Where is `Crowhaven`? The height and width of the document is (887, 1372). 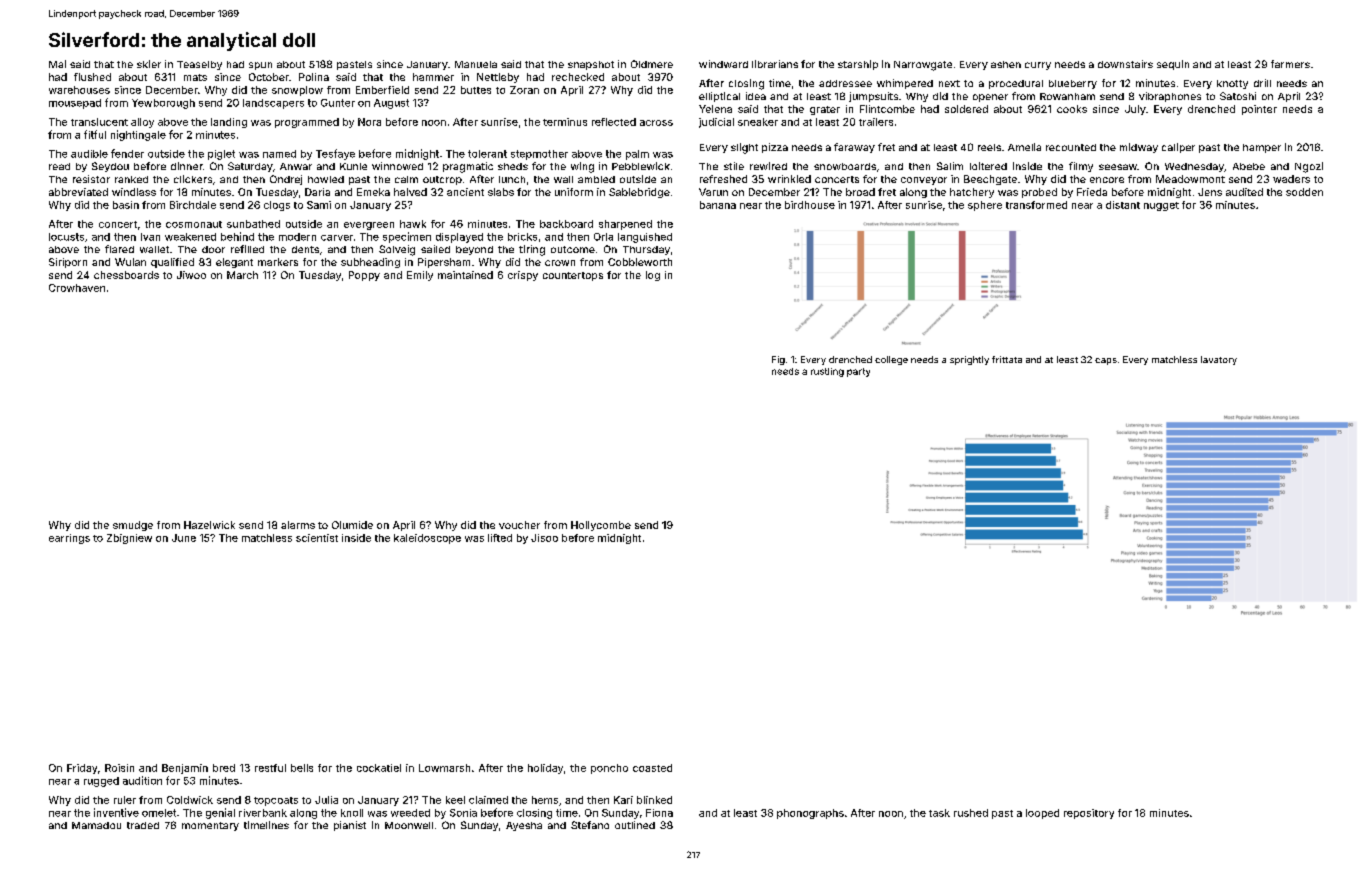
Crowhaven is located at coordinates (77, 288).
